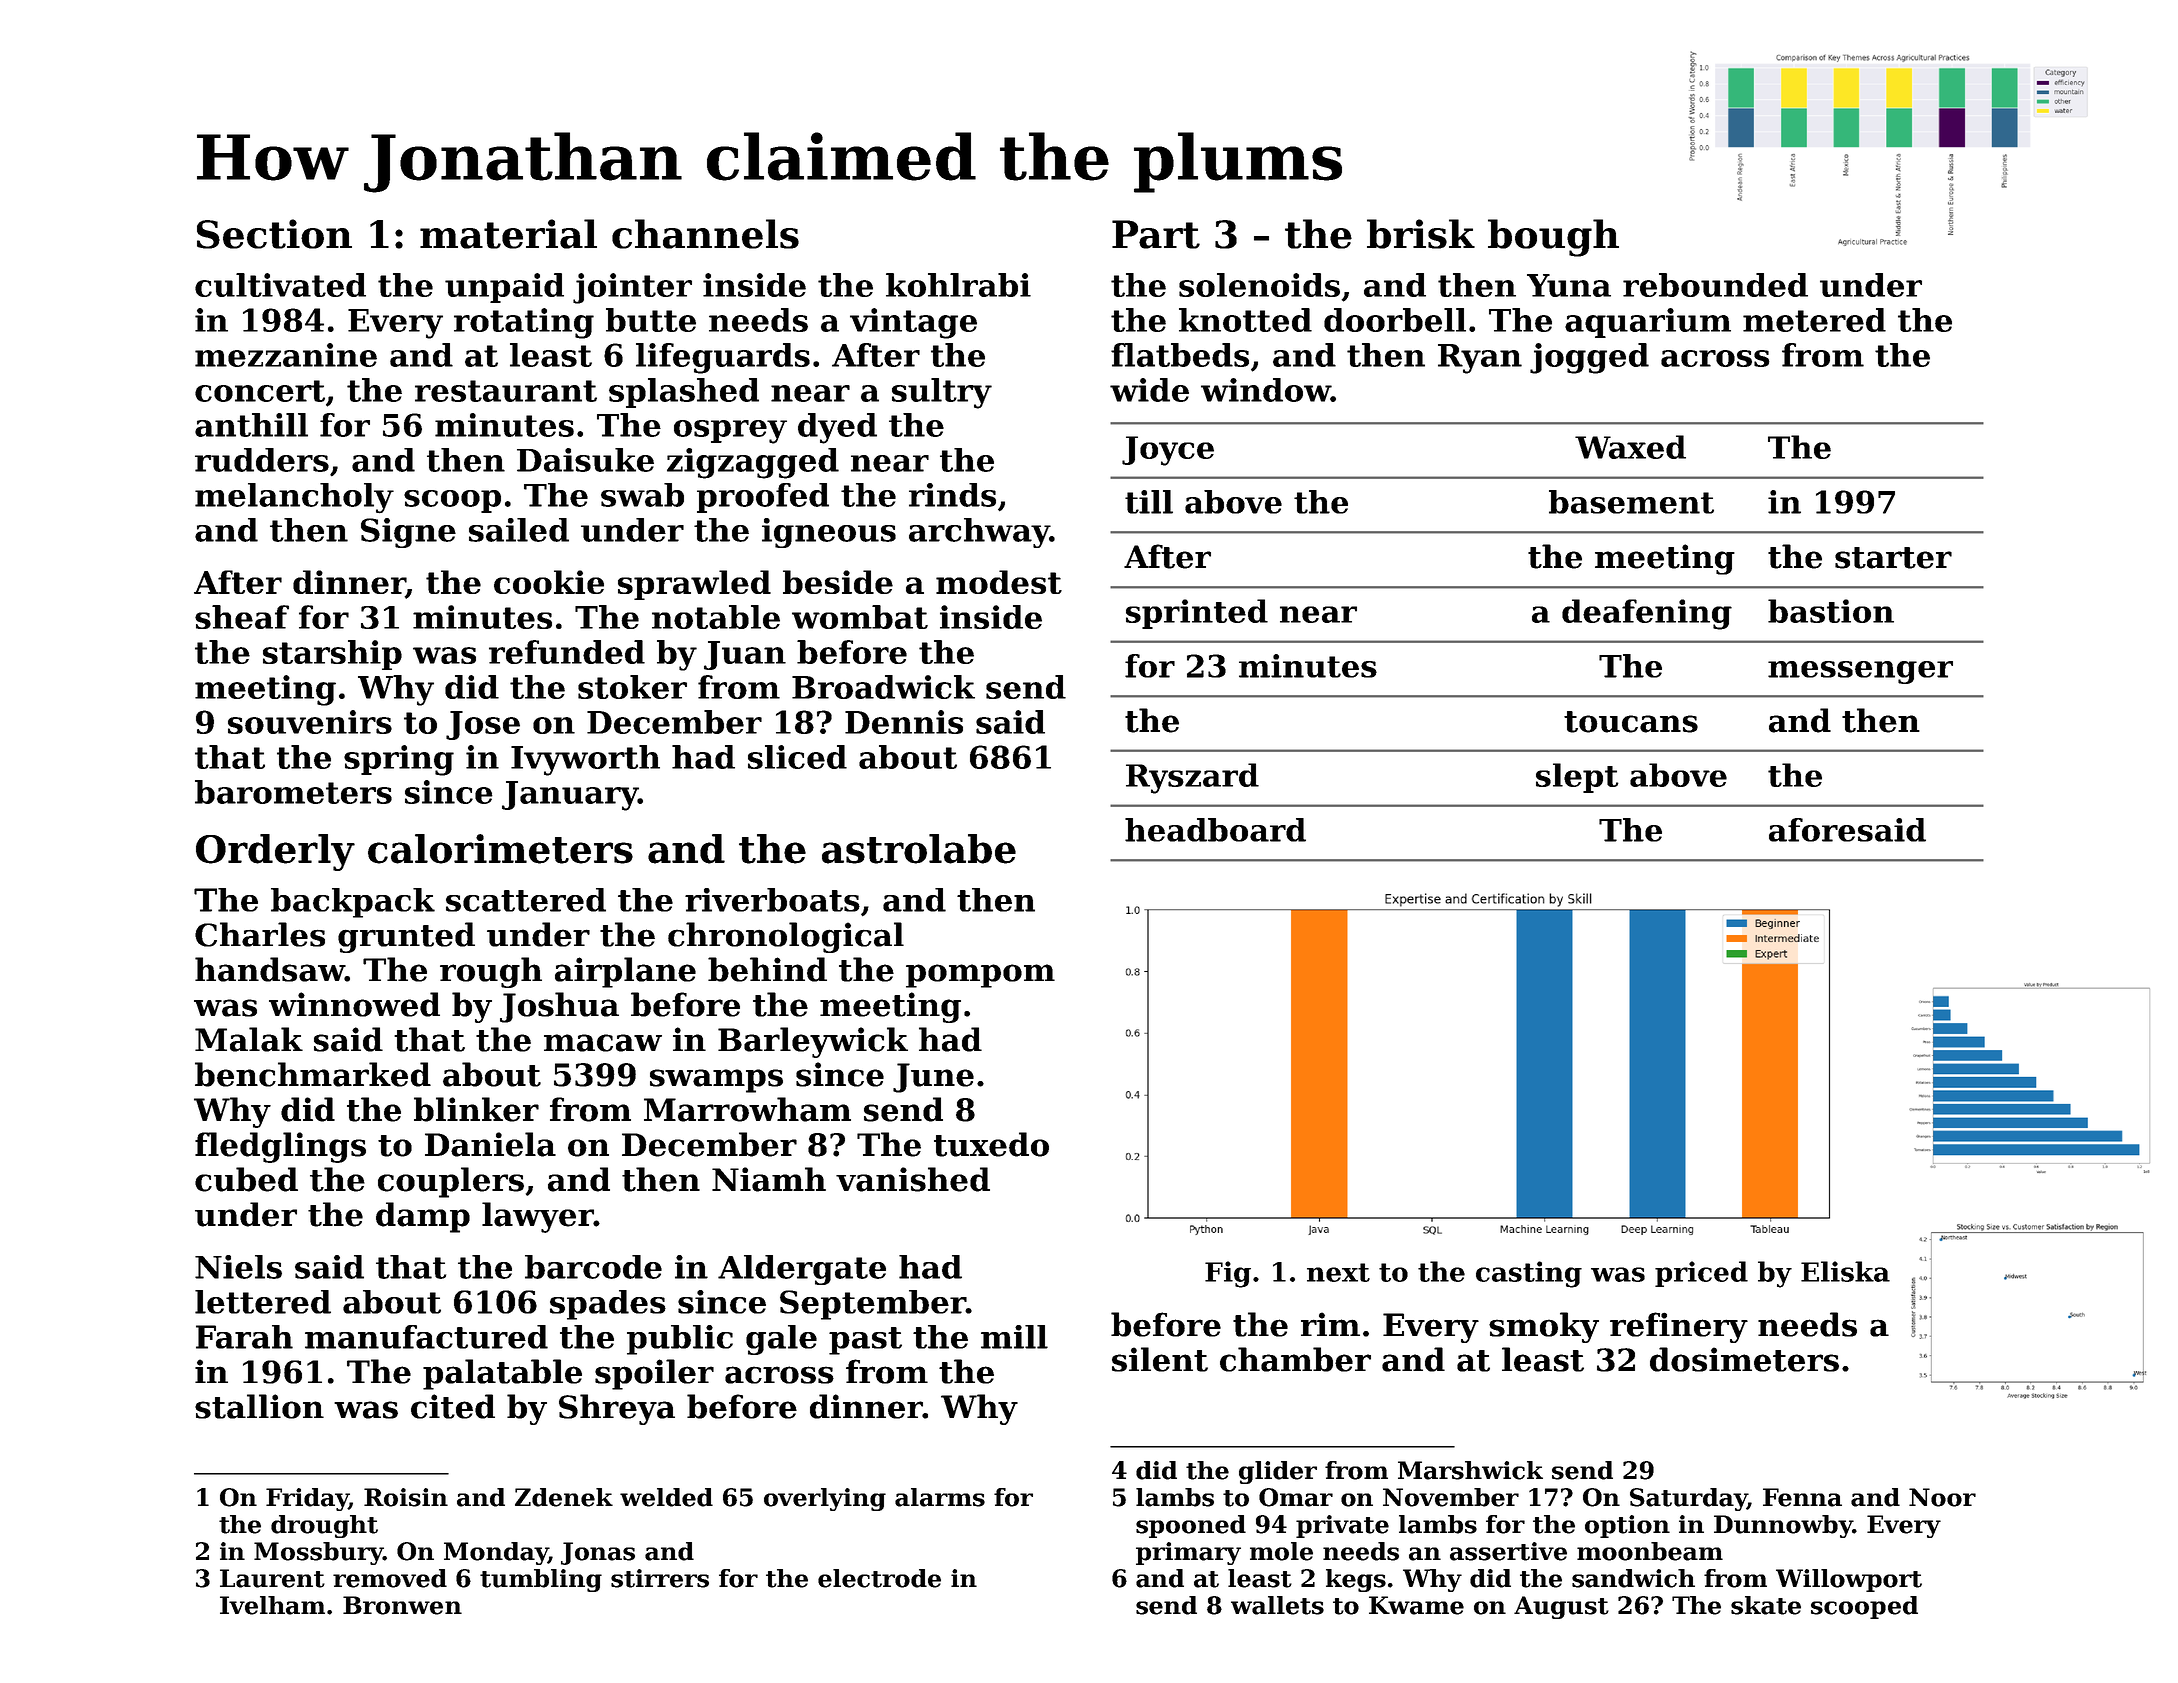  What do you see at coordinates (1845, 1271) in the screenshot?
I see `Eliska` at bounding box center [1845, 1271].
